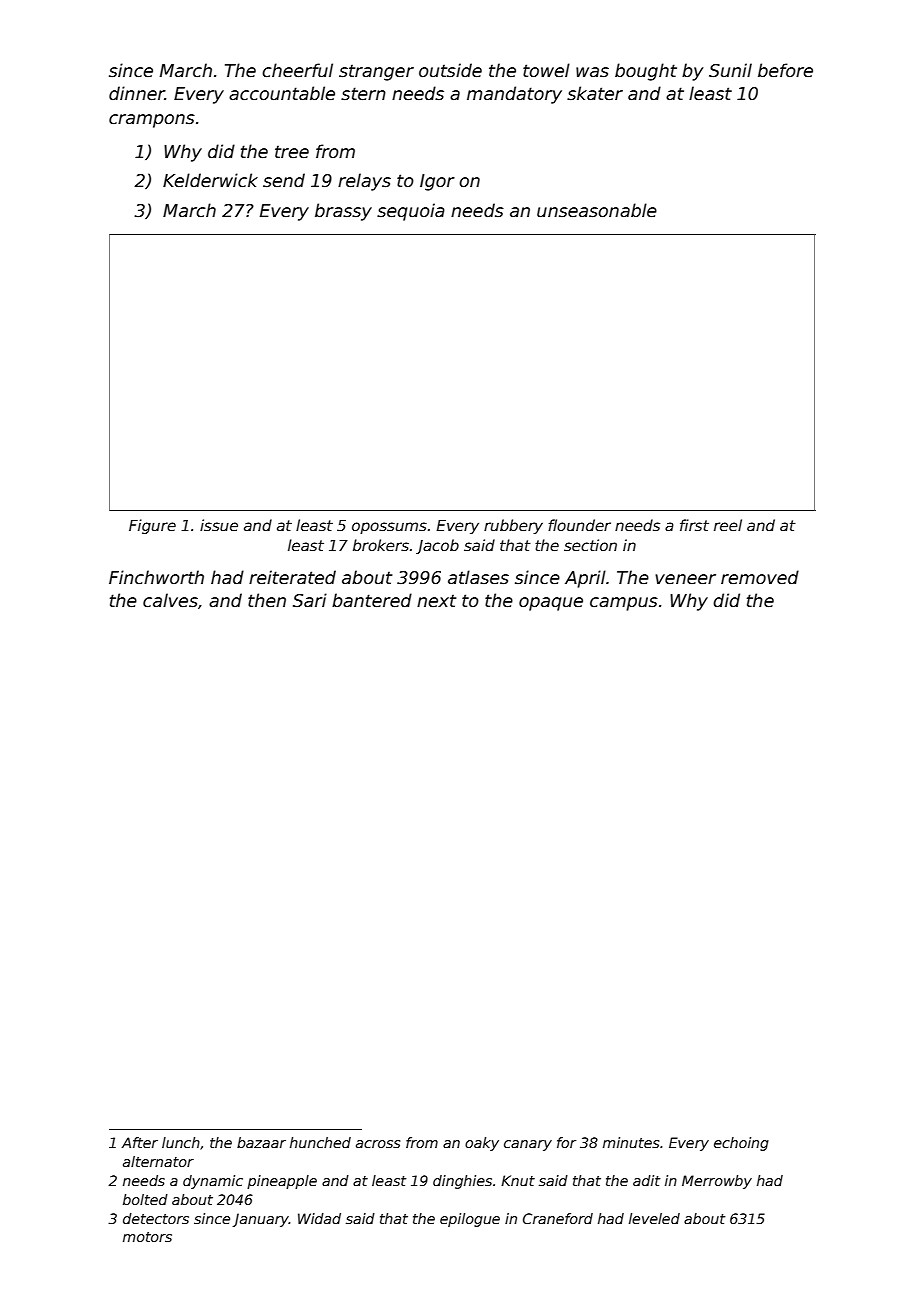  I want to click on bazaar, so click(261, 1142).
